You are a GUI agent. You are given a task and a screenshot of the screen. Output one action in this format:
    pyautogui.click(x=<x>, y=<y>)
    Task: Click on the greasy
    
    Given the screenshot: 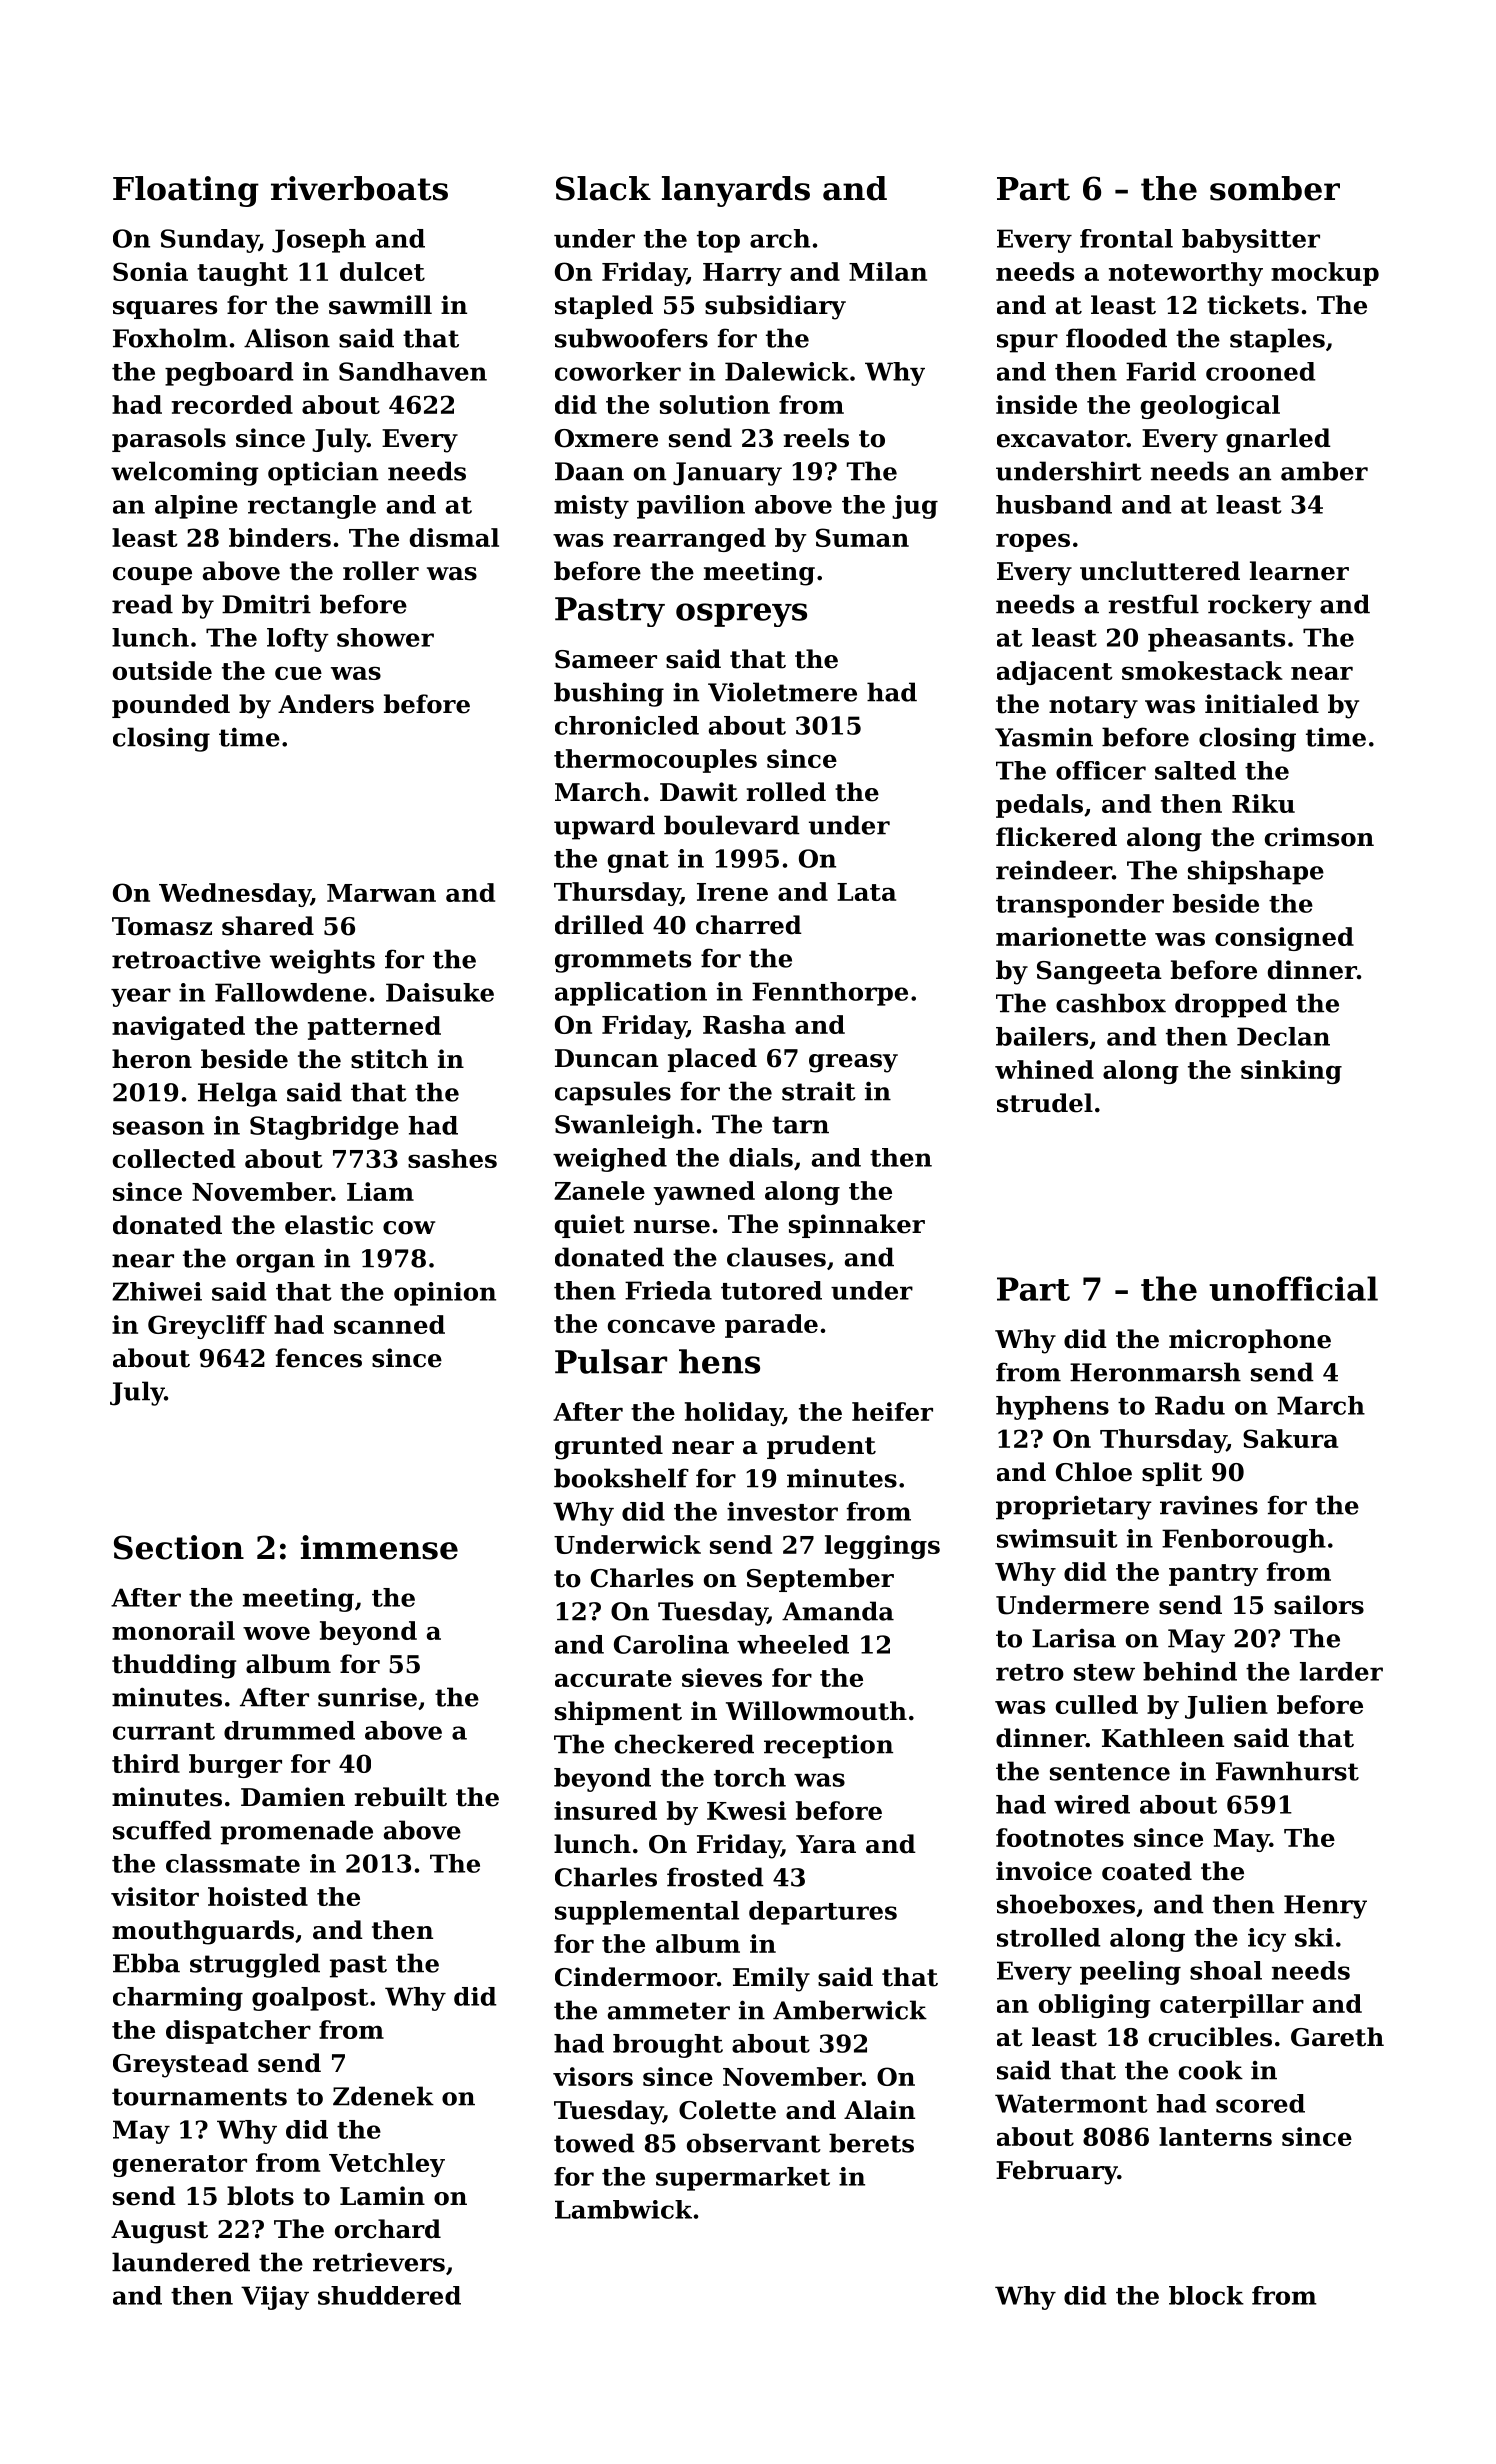 What is the action you would take?
    pyautogui.click(x=853, y=1063)
